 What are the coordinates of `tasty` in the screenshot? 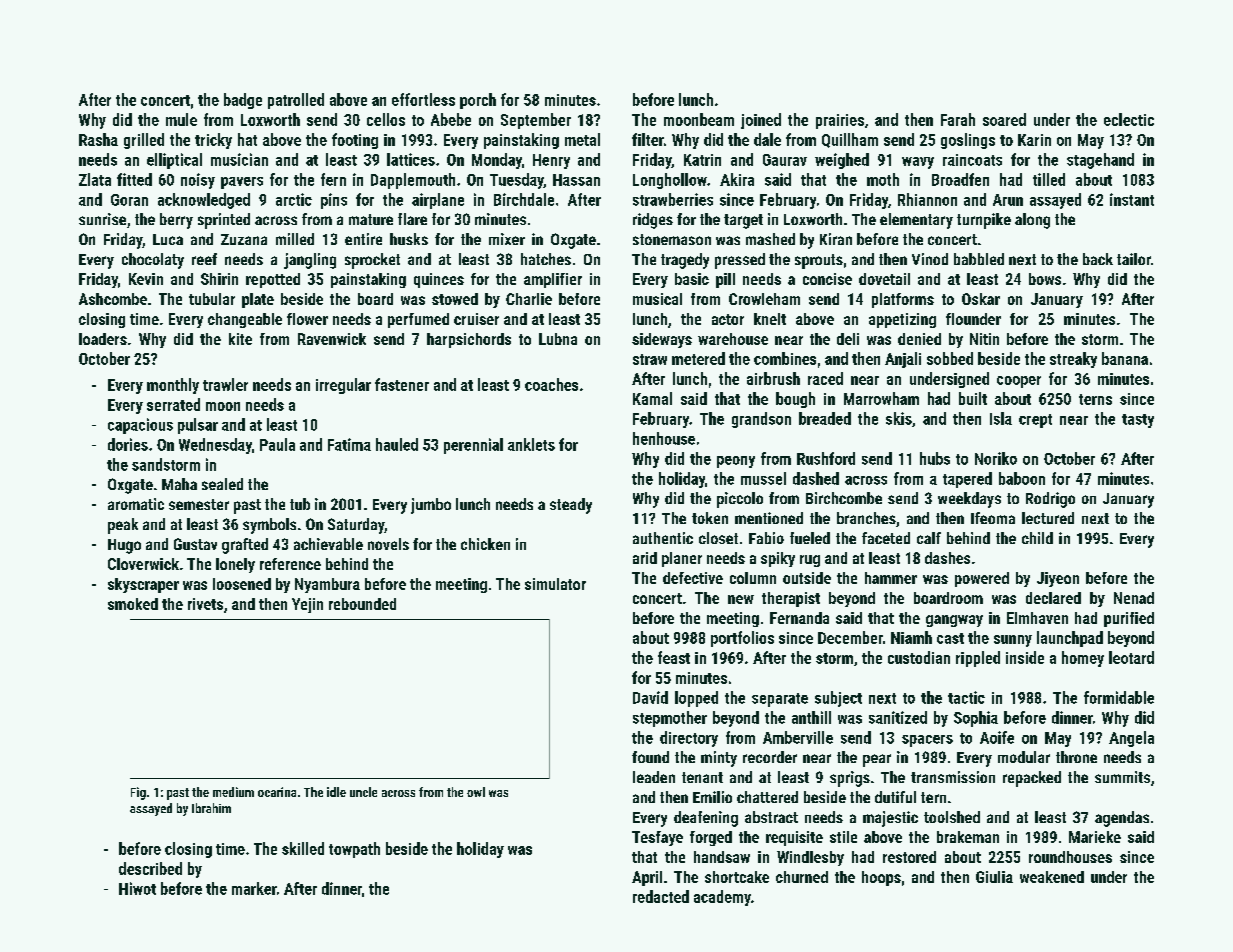 It's located at (1138, 421).
